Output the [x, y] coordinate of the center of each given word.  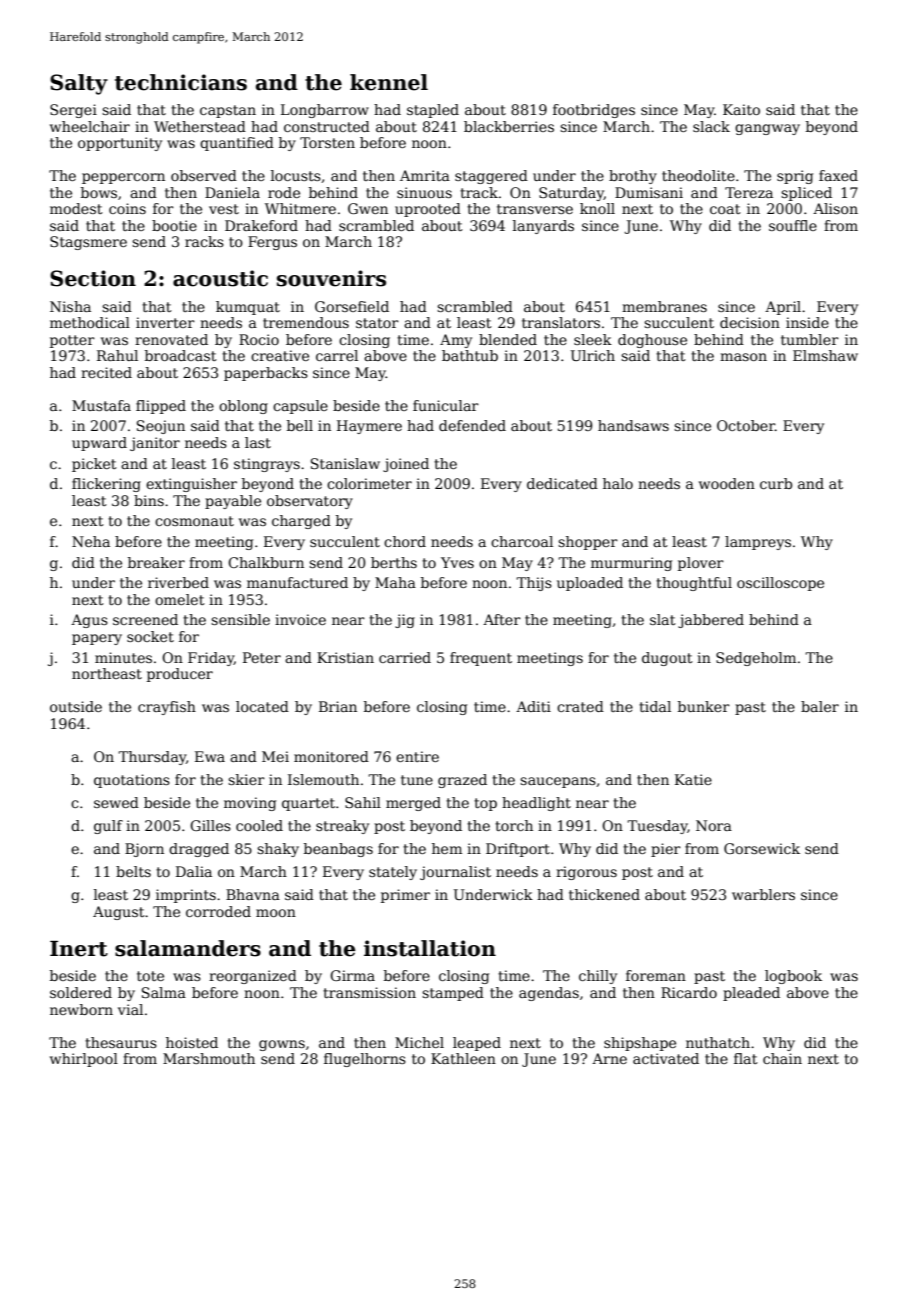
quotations [132, 781]
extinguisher [191, 485]
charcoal [522, 541]
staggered [491, 177]
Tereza [749, 192]
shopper [588, 543]
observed [204, 175]
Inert [79, 949]
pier [666, 850]
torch [514, 825]
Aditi [533, 706]
